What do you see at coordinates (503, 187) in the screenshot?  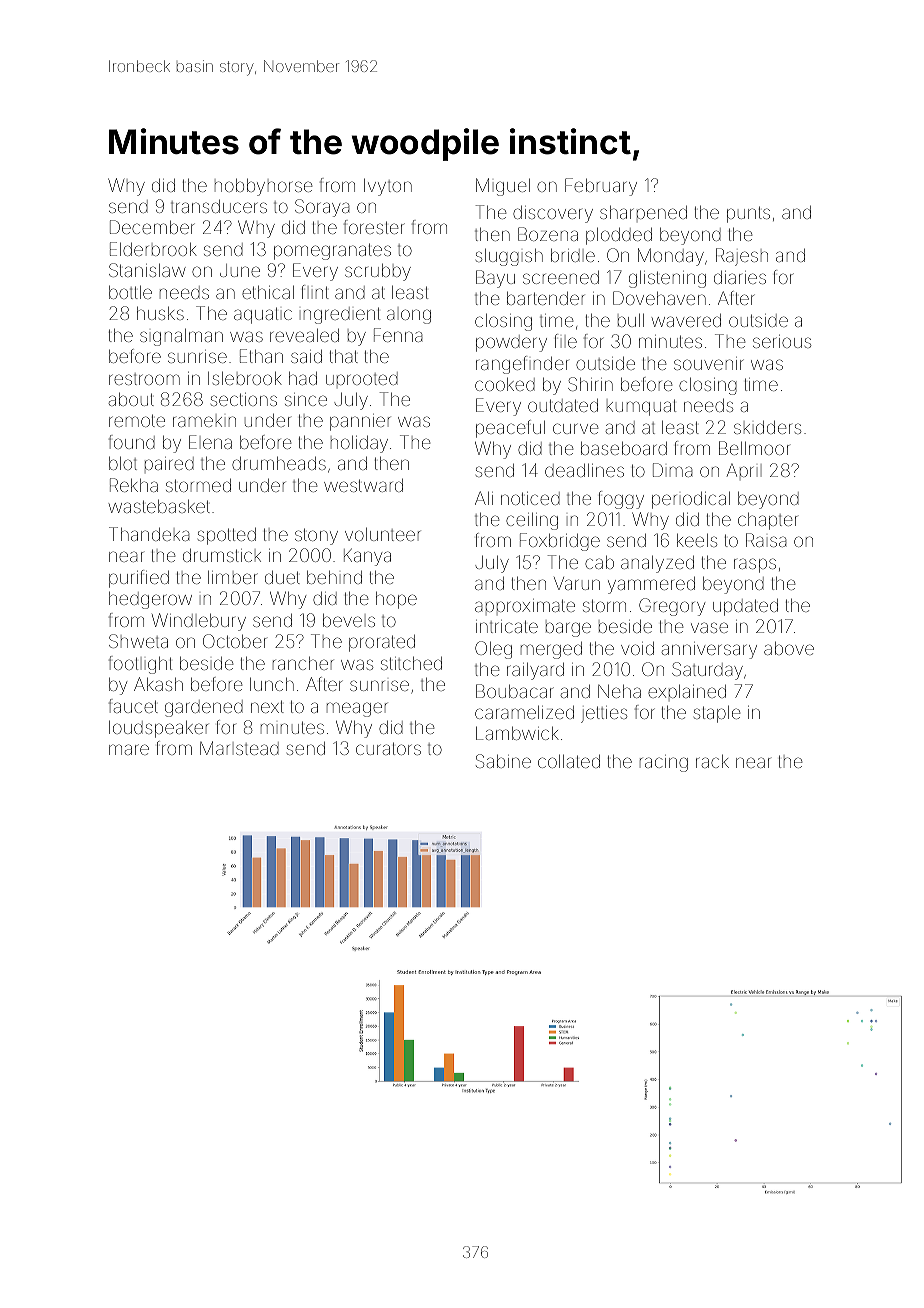 I see `Miguel` at bounding box center [503, 187].
